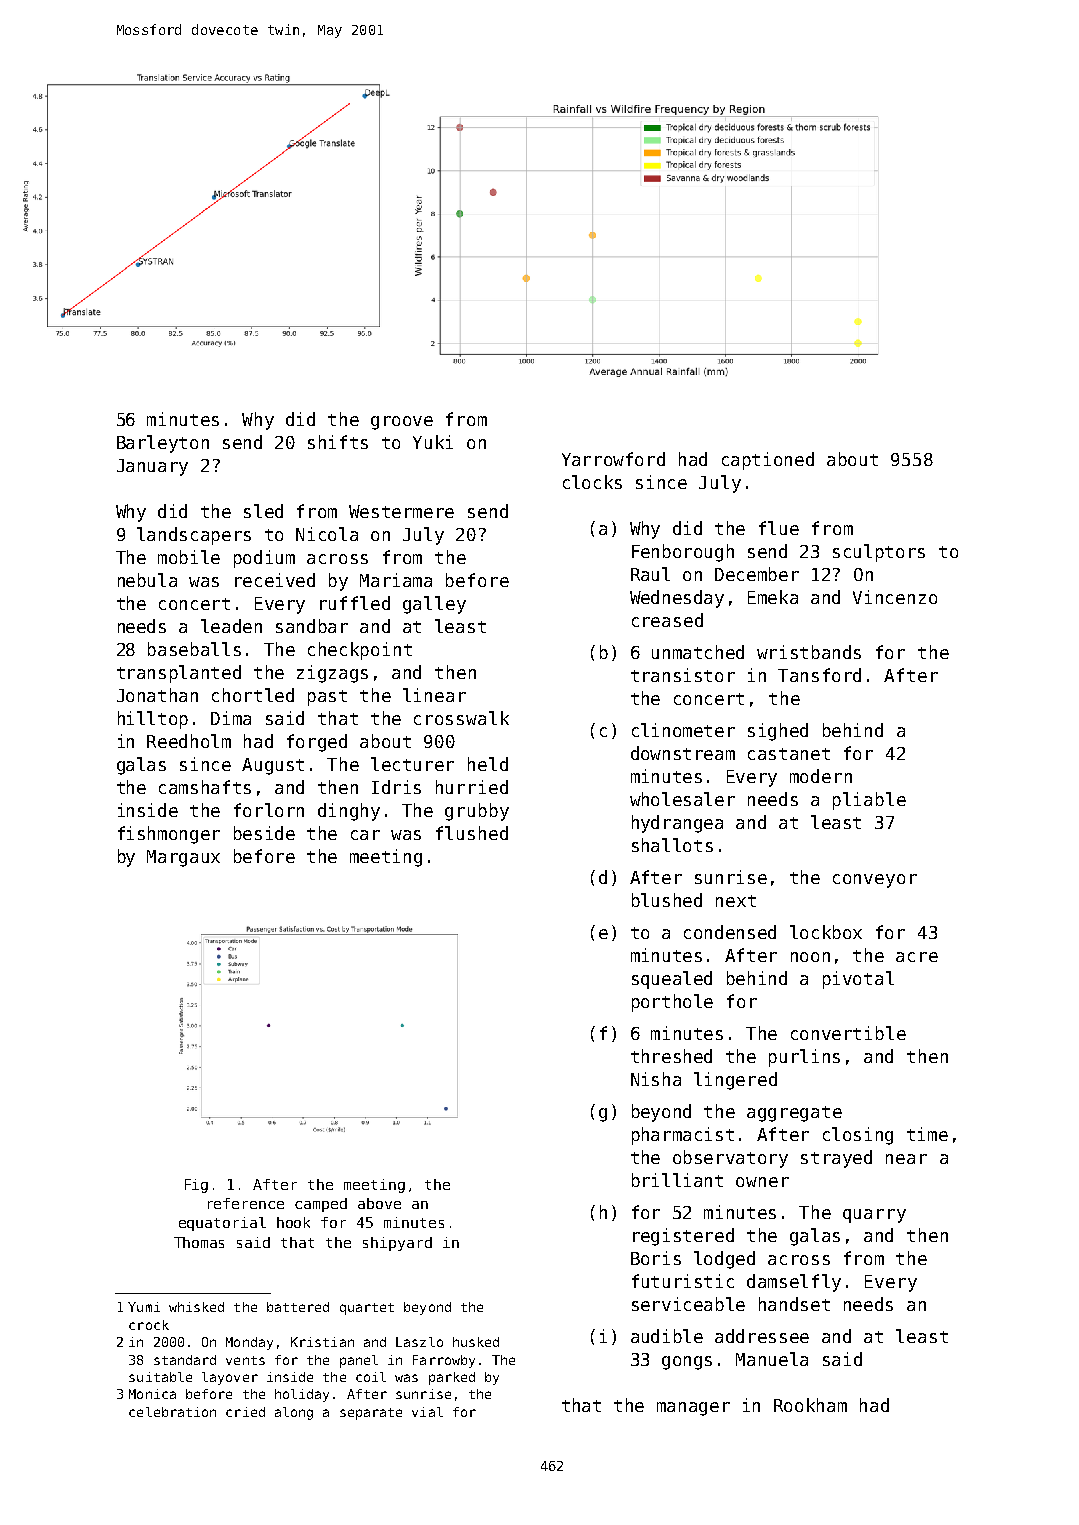 The width and height of the screenshot is (1079, 1525). Describe the element at coordinates (246, 1203) in the screenshot. I see `reference` at that location.
